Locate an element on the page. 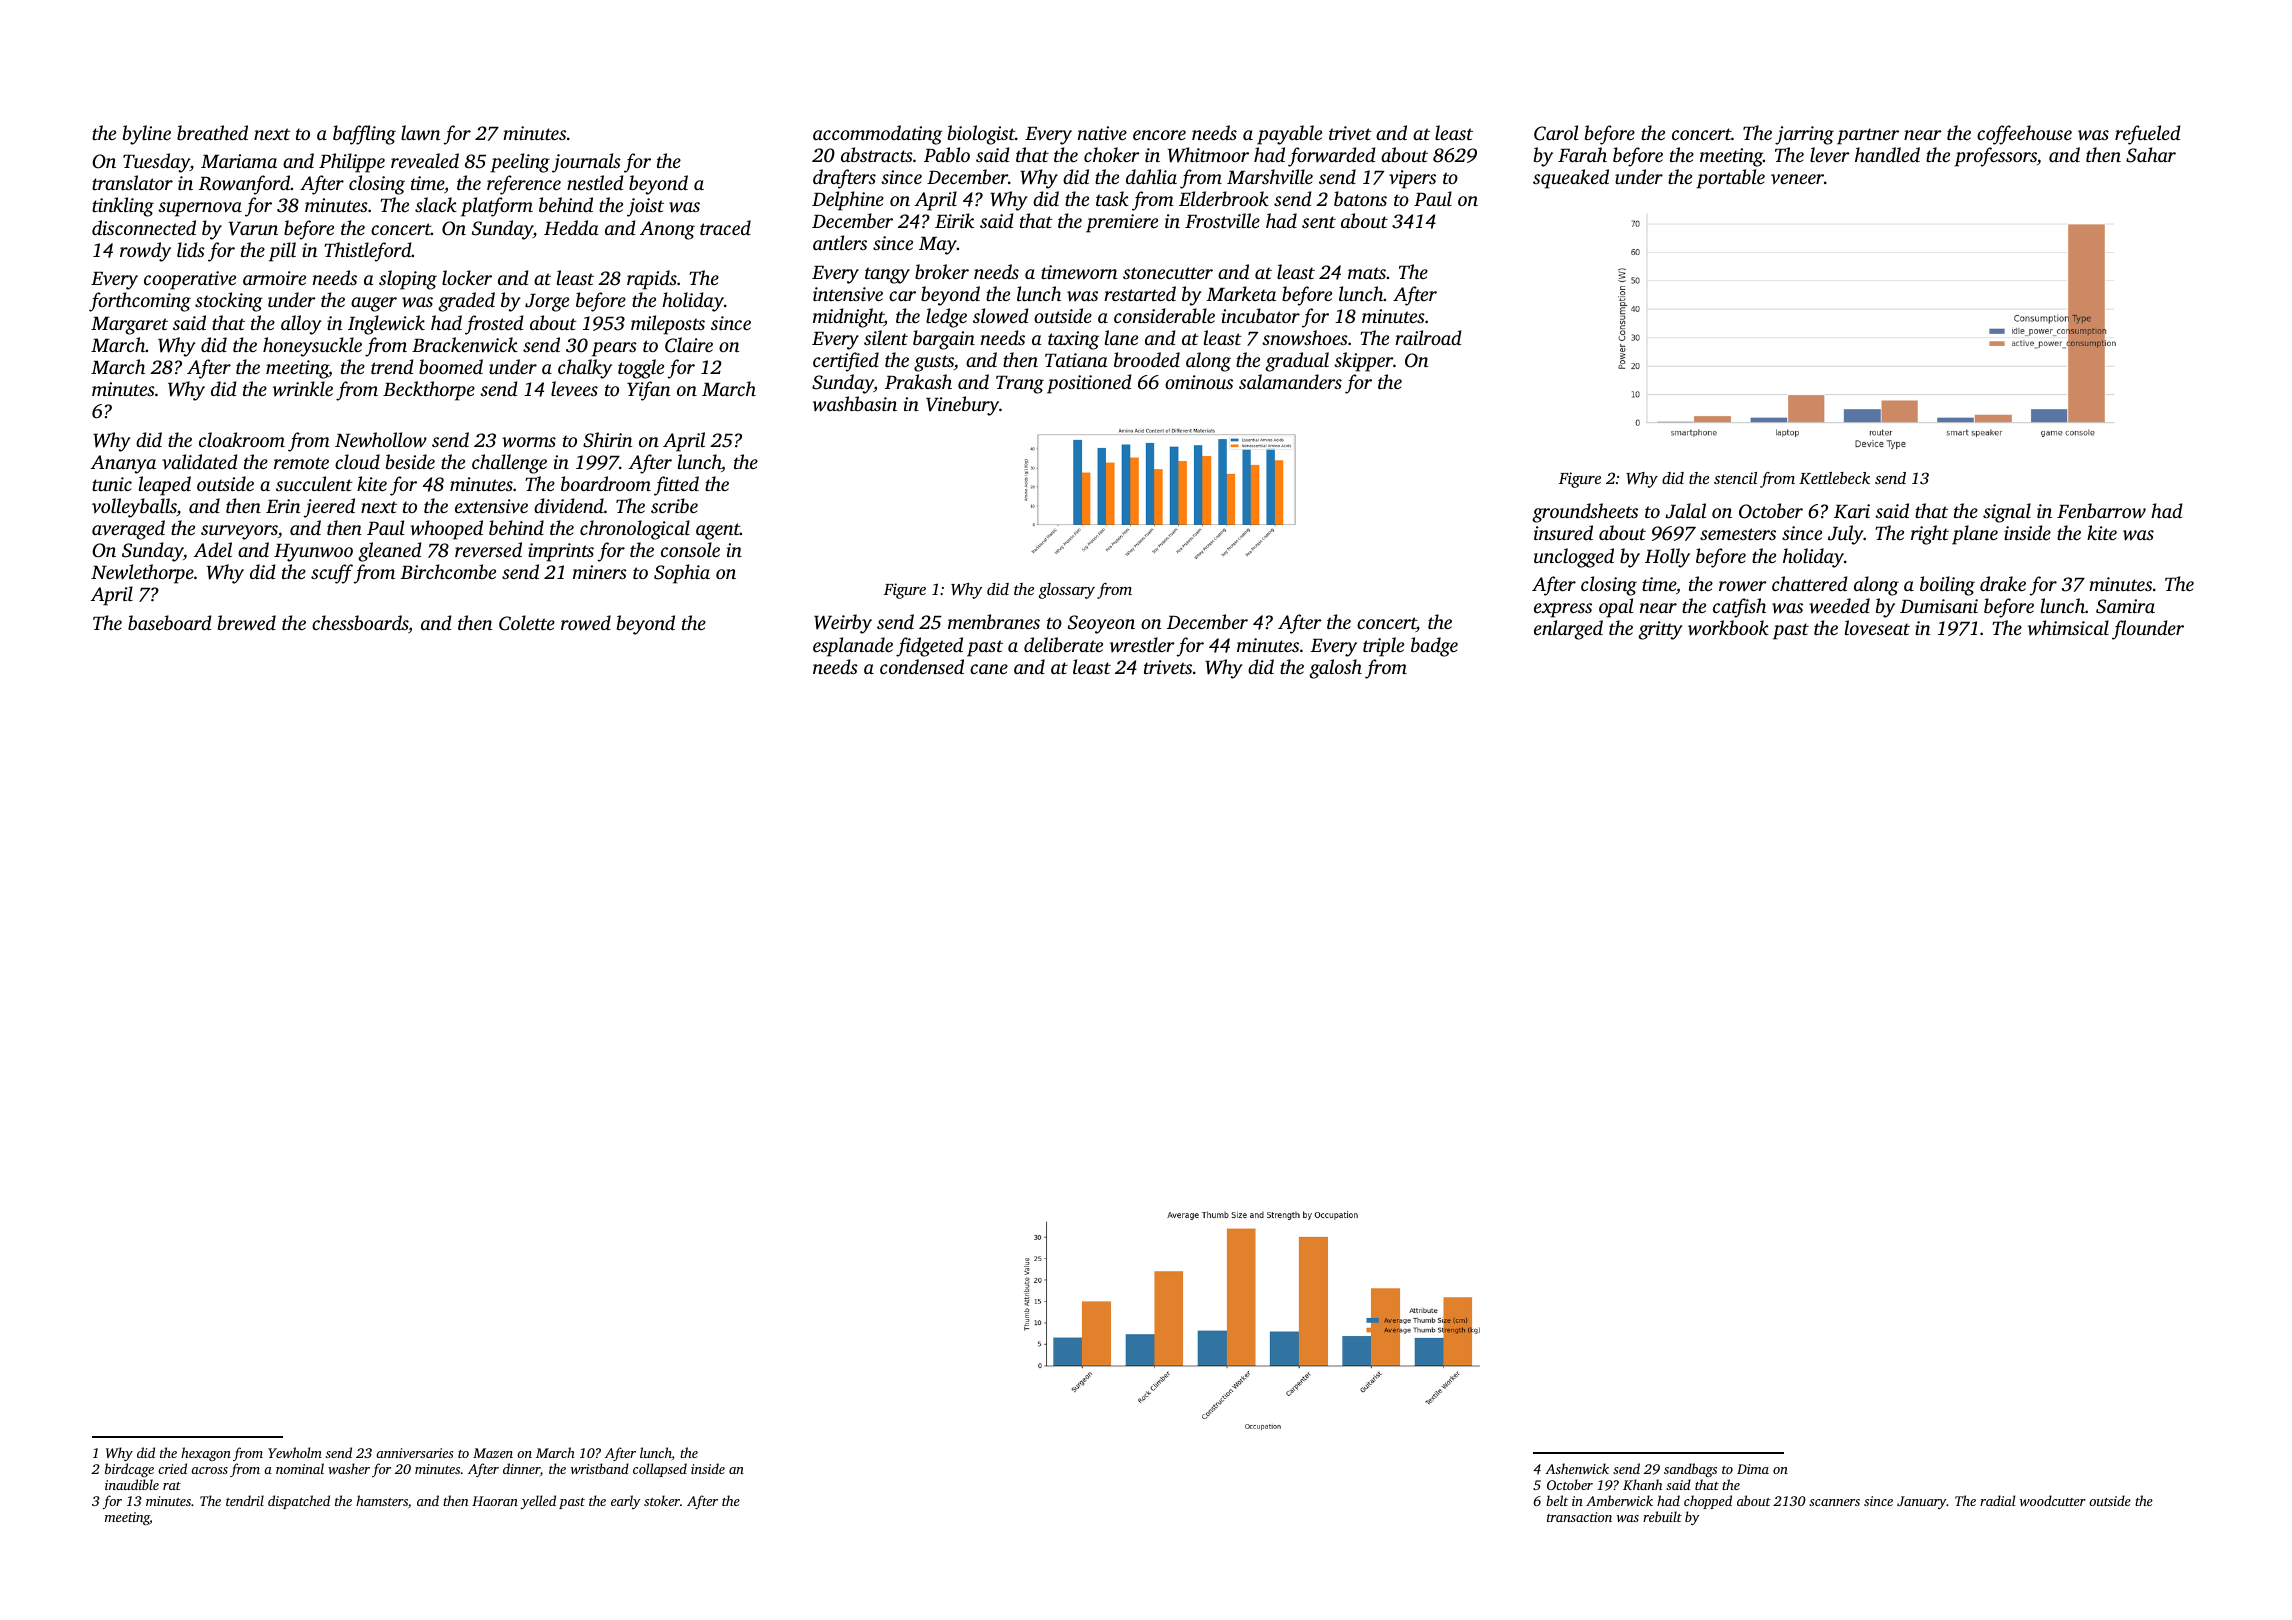 The image size is (2292, 1620). Kettlebeck is located at coordinates (1834, 478).
